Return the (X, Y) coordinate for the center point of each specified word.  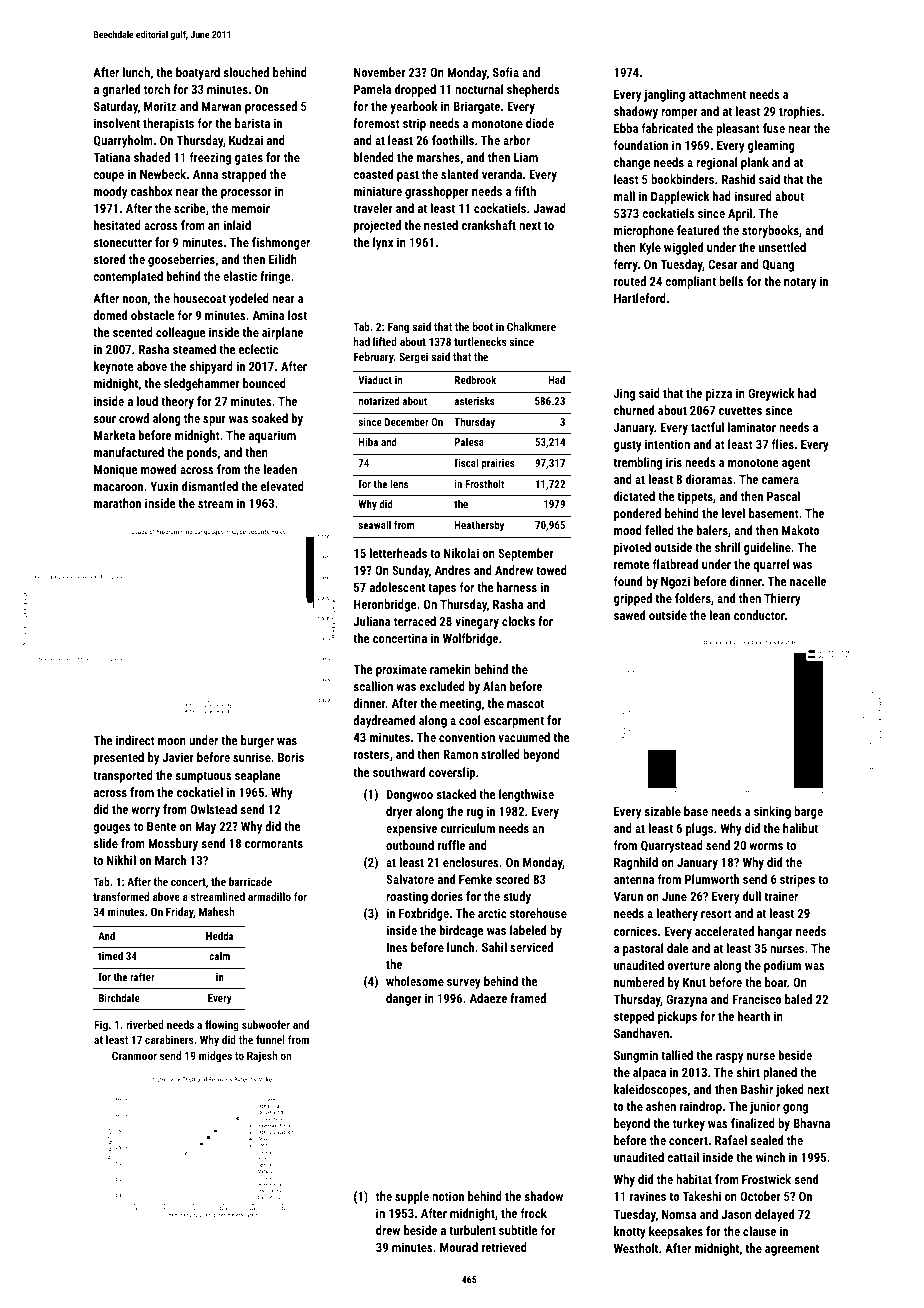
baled (798, 999)
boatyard (198, 73)
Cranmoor (134, 1055)
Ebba (626, 128)
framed (528, 998)
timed (110, 956)
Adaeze (488, 998)
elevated (282, 486)
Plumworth (712, 879)
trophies (800, 112)
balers (712, 530)
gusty (628, 446)
